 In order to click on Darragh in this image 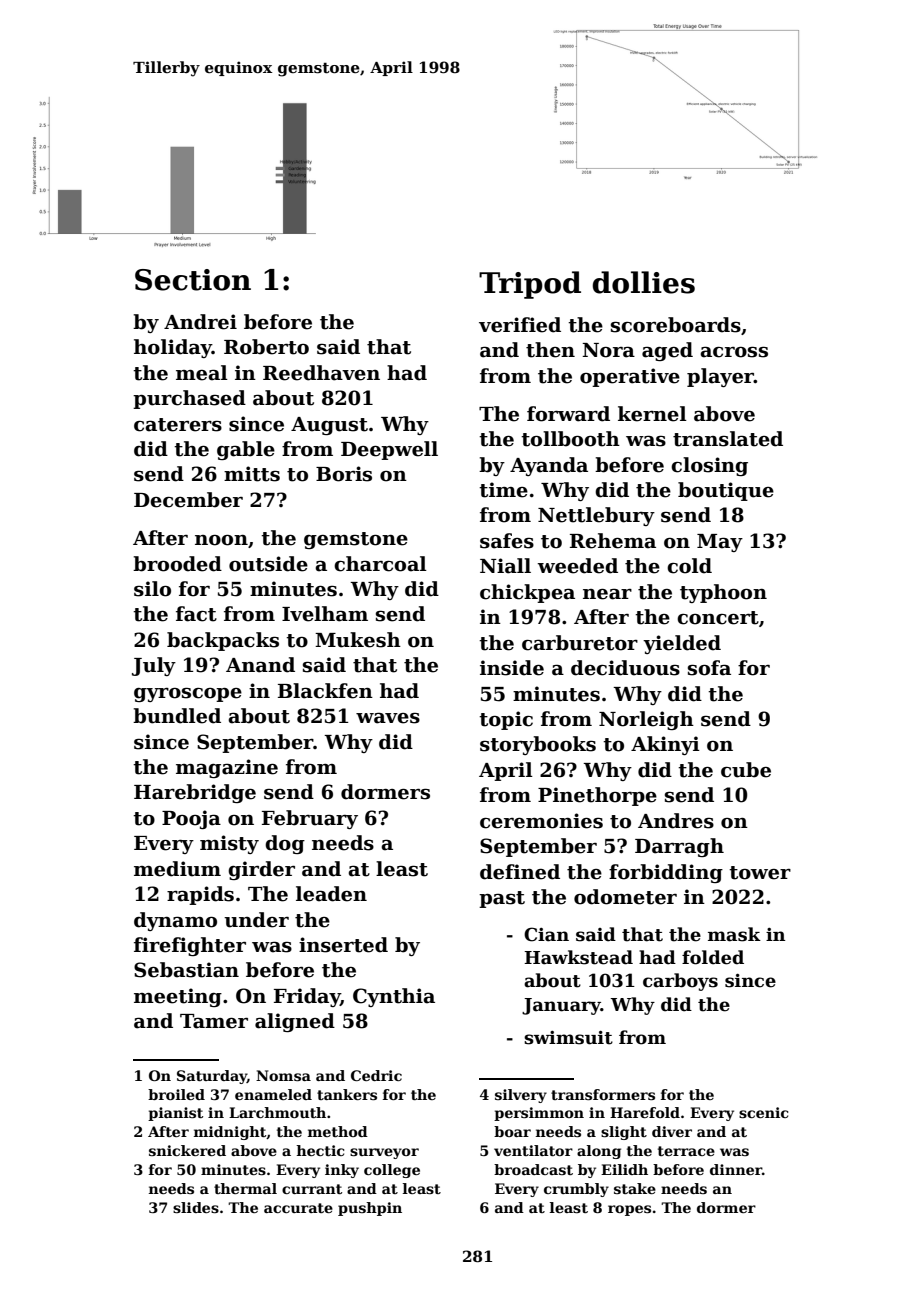, I will do `click(679, 847)`.
